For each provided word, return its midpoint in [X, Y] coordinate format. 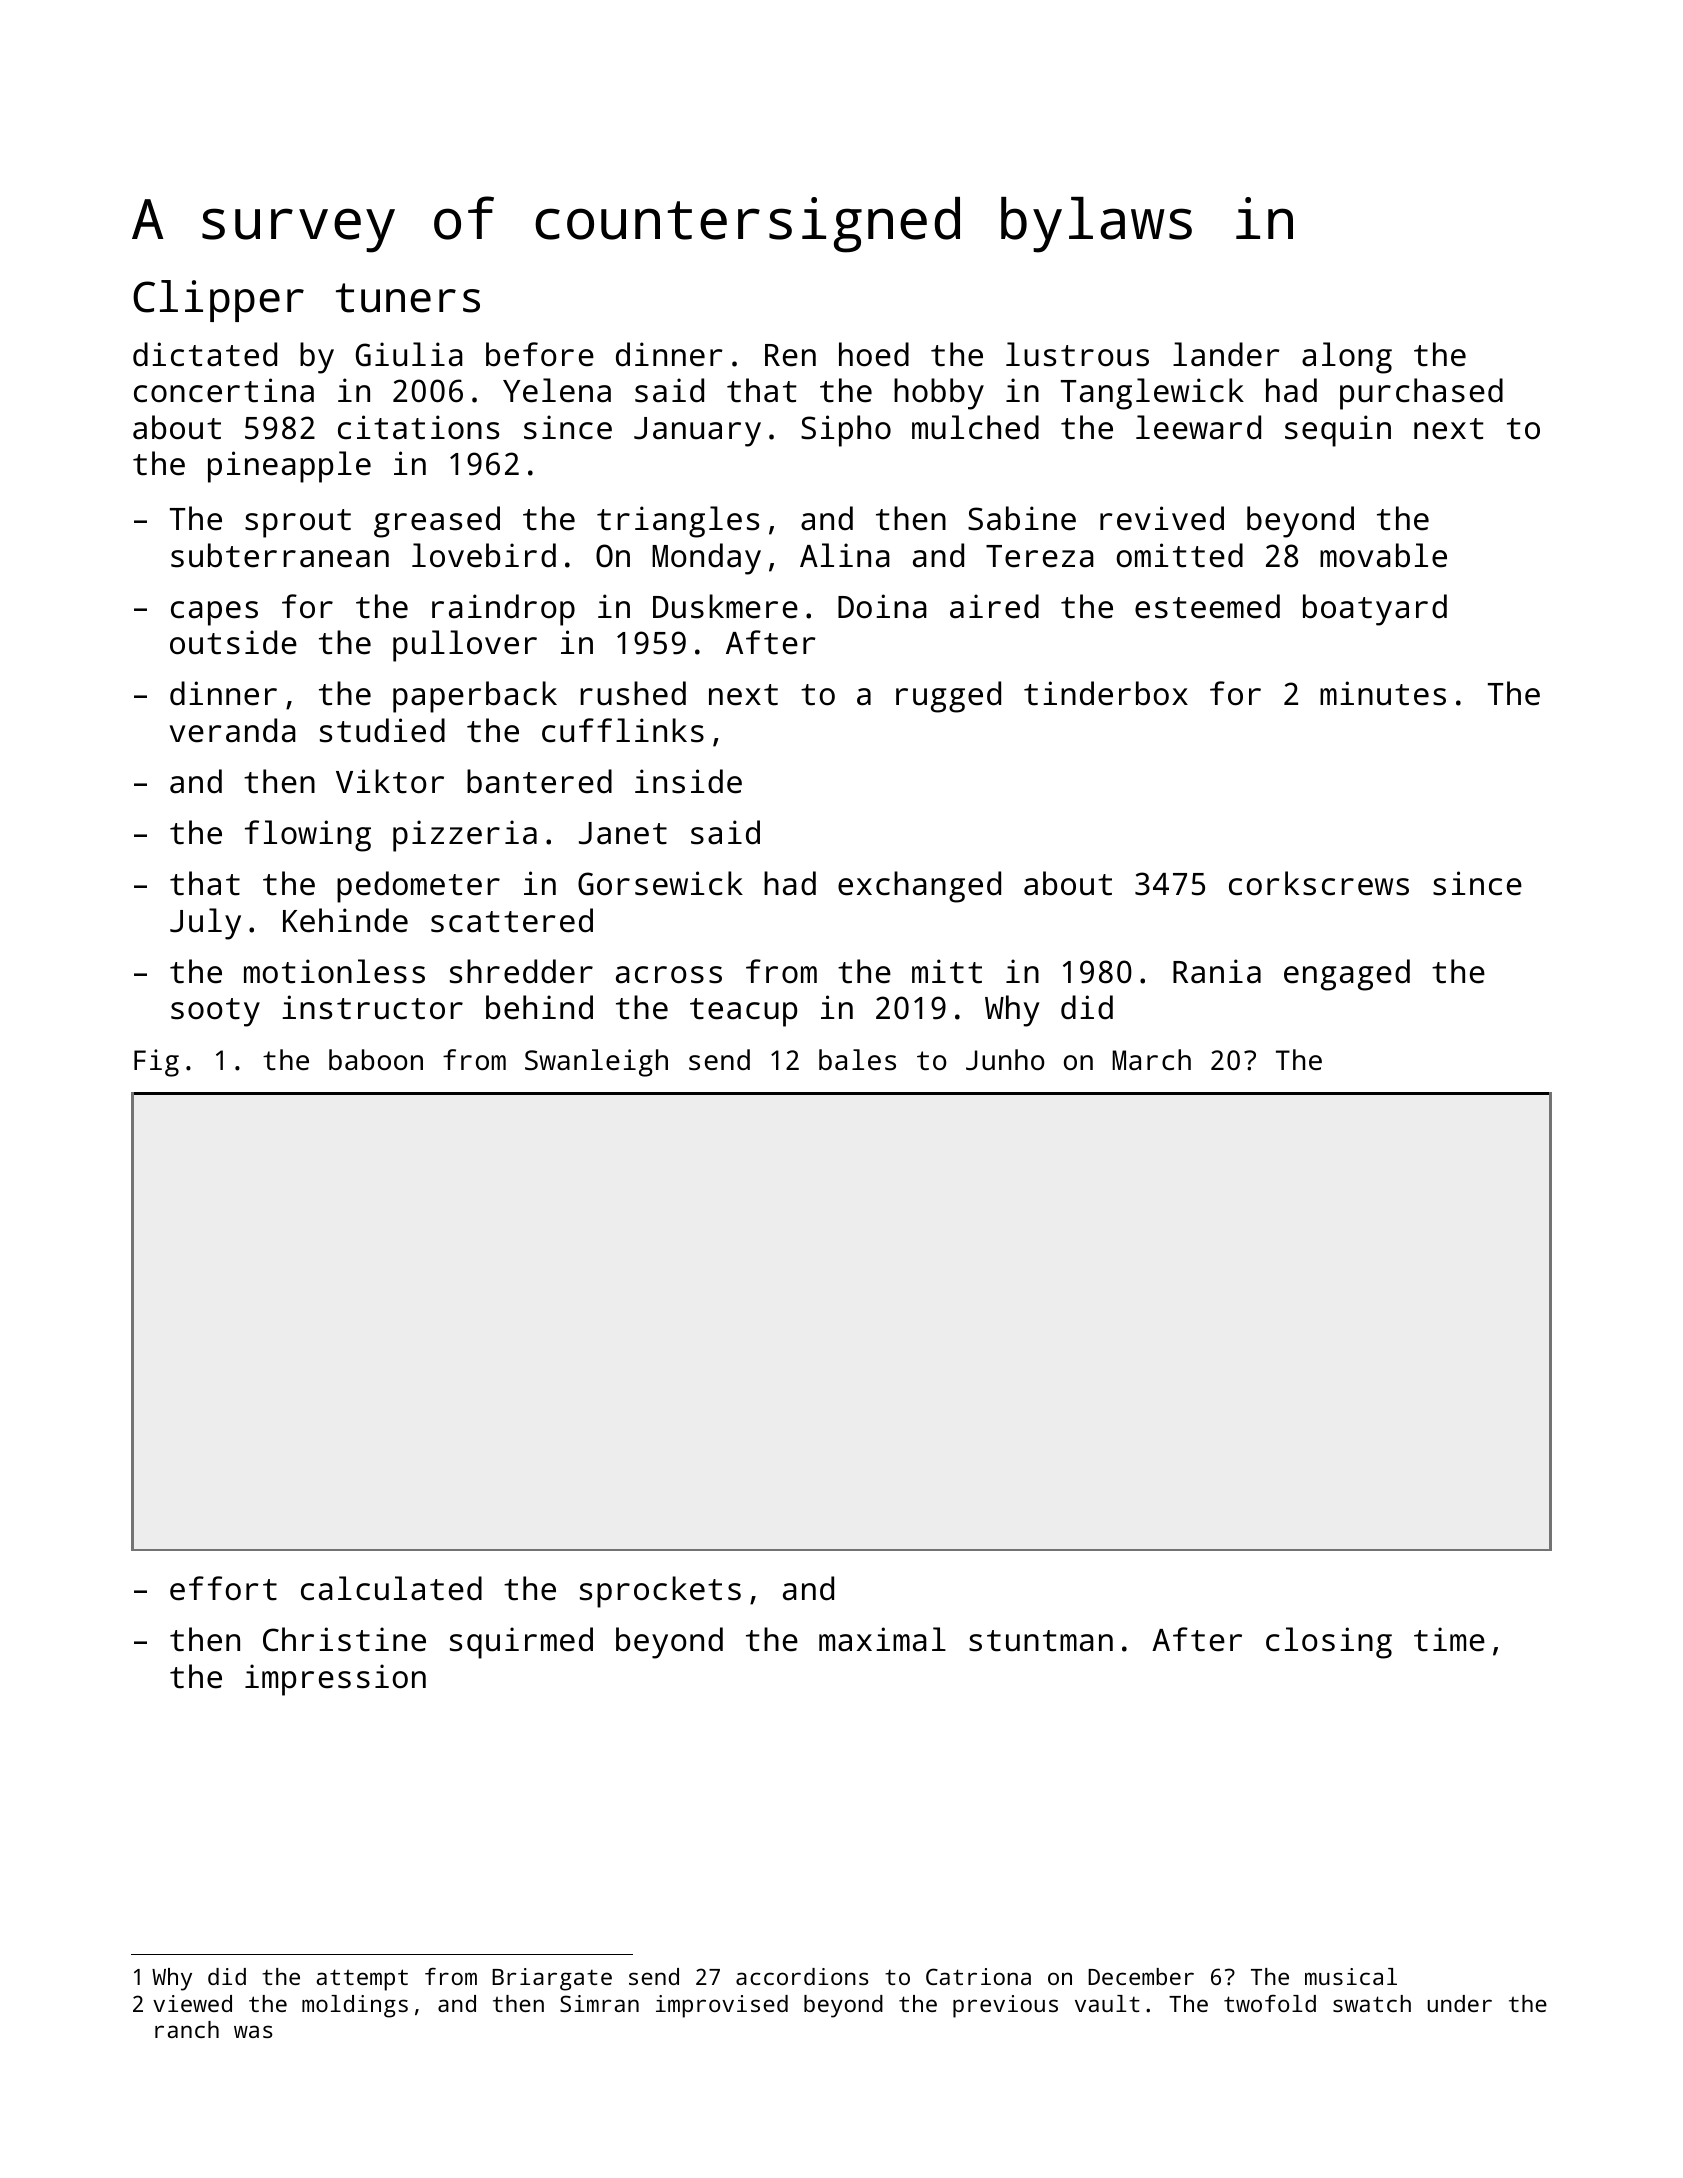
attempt [362, 1980]
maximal [882, 1639]
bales [857, 1059]
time [1449, 1639]
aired [994, 606]
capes [214, 613]
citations [418, 427]
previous [1005, 2006]
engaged [1347, 975]
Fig [156, 1063]
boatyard [1375, 610]
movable [1383, 555]
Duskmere [725, 606]
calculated [391, 1588]
